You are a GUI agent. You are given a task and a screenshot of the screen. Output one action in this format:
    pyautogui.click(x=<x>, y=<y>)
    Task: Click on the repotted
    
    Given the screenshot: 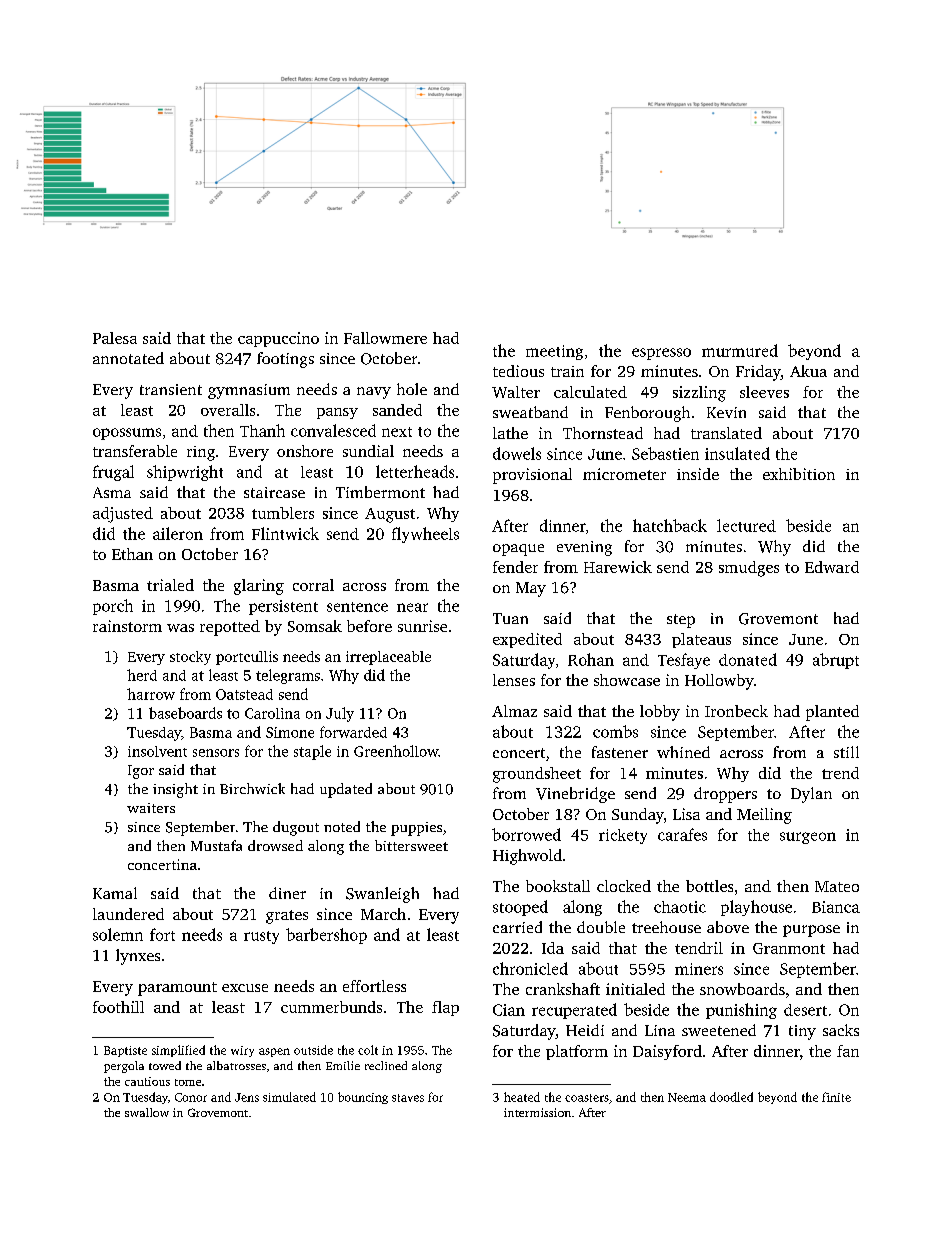 What is the action you would take?
    pyautogui.click(x=230, y=628)
